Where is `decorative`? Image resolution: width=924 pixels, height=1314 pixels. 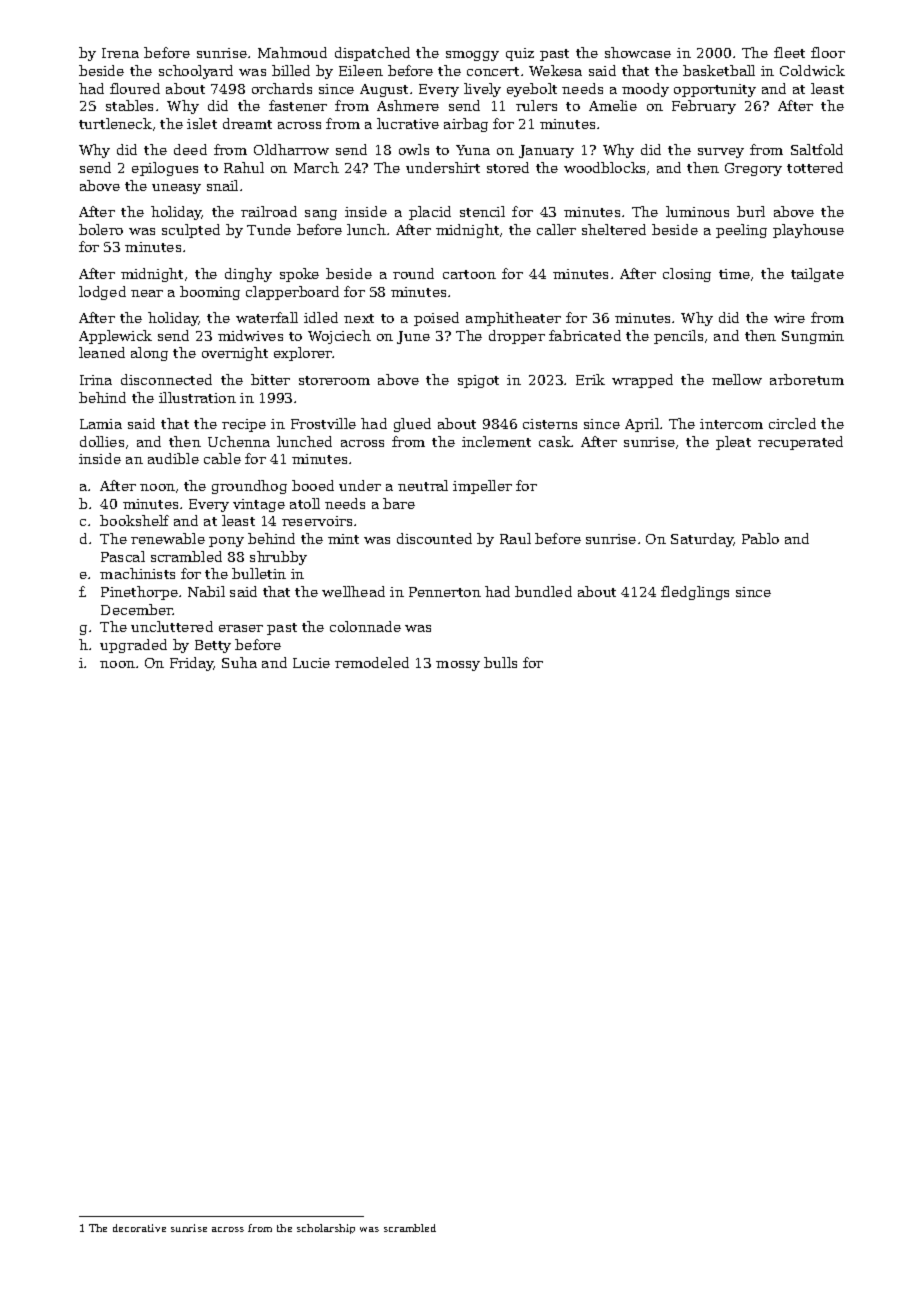 decorative is located at coordinates (139, 1228).
